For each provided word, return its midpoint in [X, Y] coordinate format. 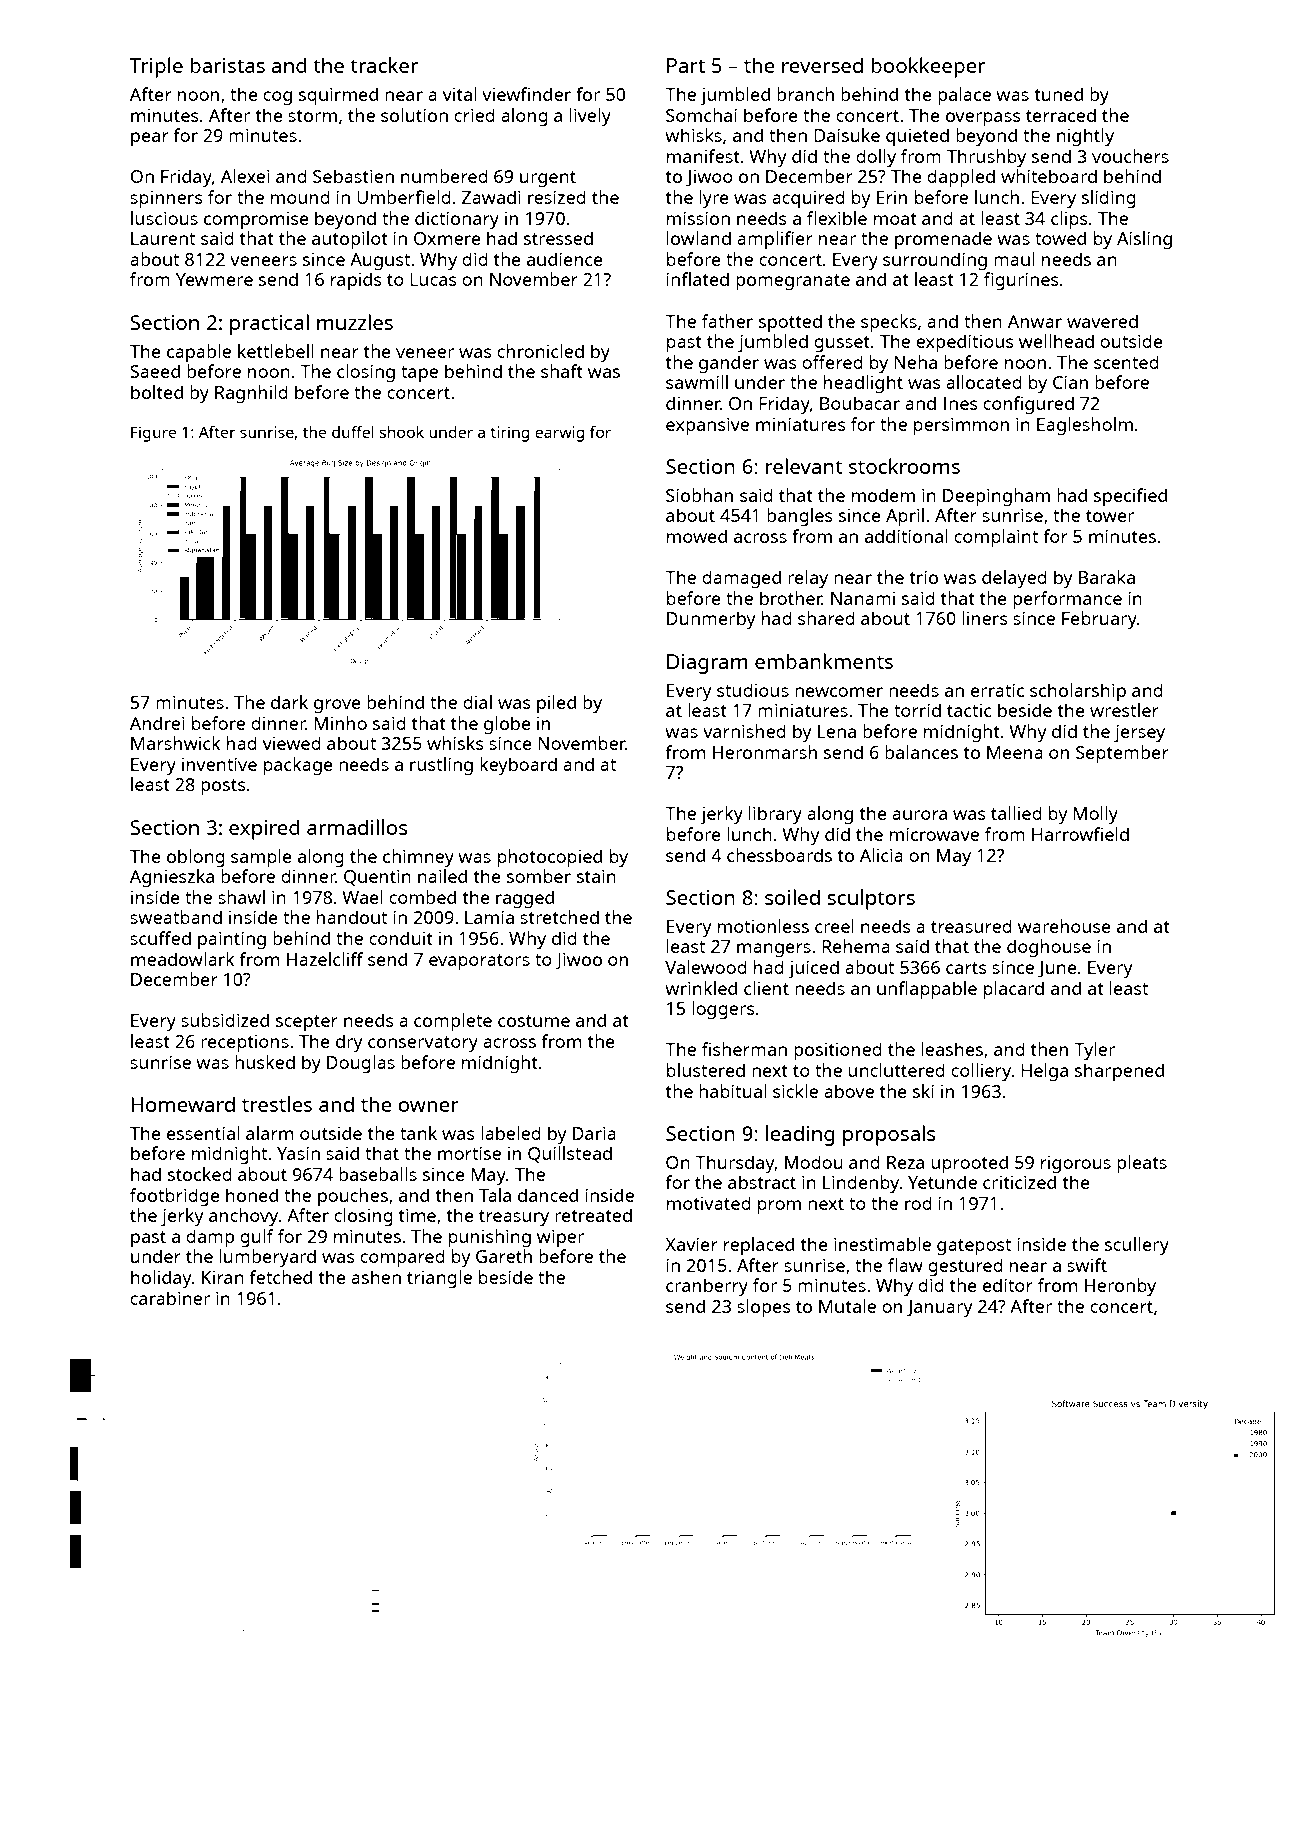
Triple [156, 67]
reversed [822, 65]
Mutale [847, 1306]
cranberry [707, 1287]
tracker [384, 65]
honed [252, 1195]
